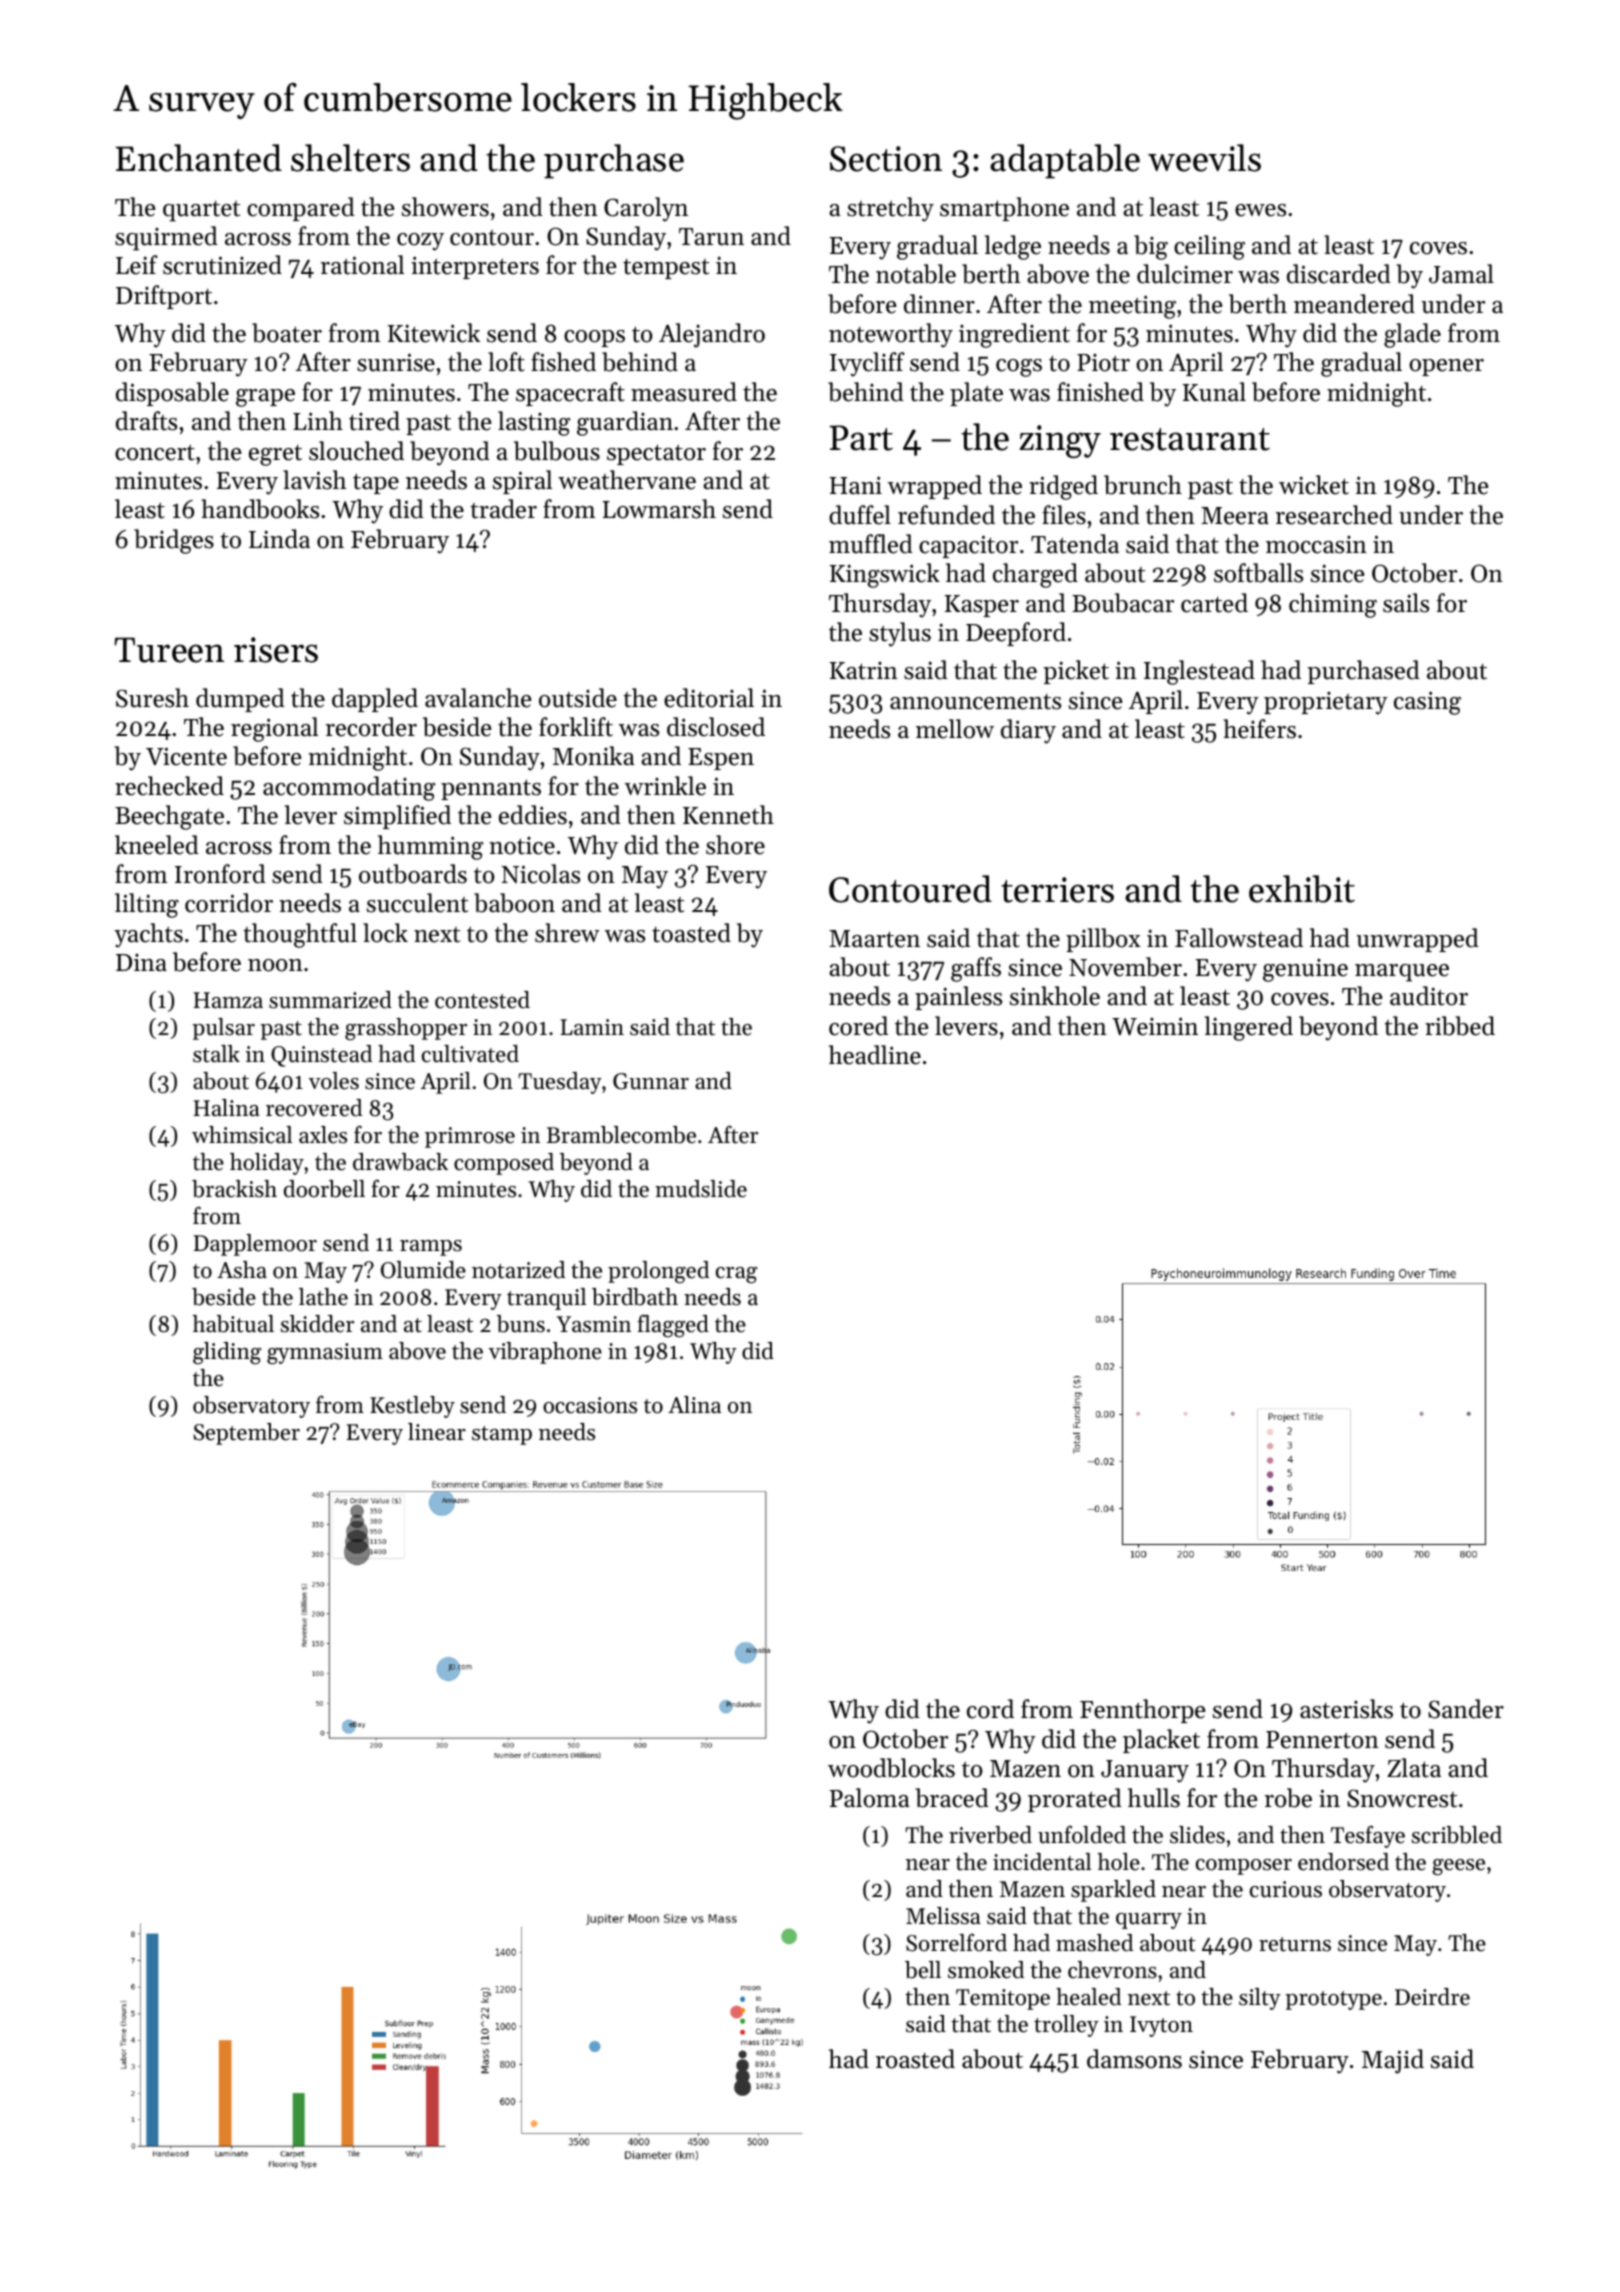 The image size is (1620, 2292). I want to click on plate, so click(976, 394).
